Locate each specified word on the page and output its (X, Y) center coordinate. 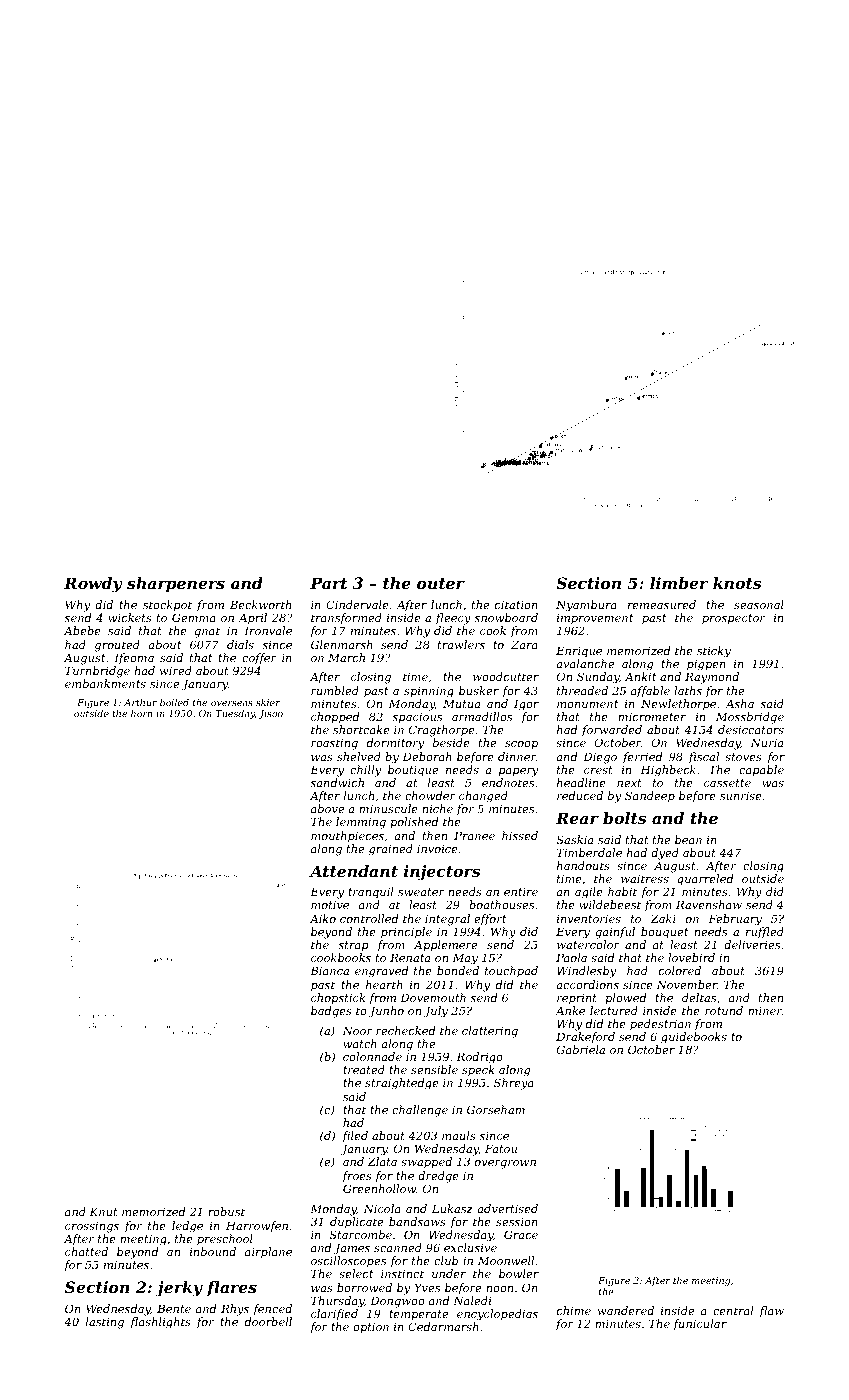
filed (355, 1137)
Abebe (82, 630)
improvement (595, 619)
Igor (526, 705)
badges (331, 1012)
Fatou (501, 1148)
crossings (92, 1227)
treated (364, 1069)
